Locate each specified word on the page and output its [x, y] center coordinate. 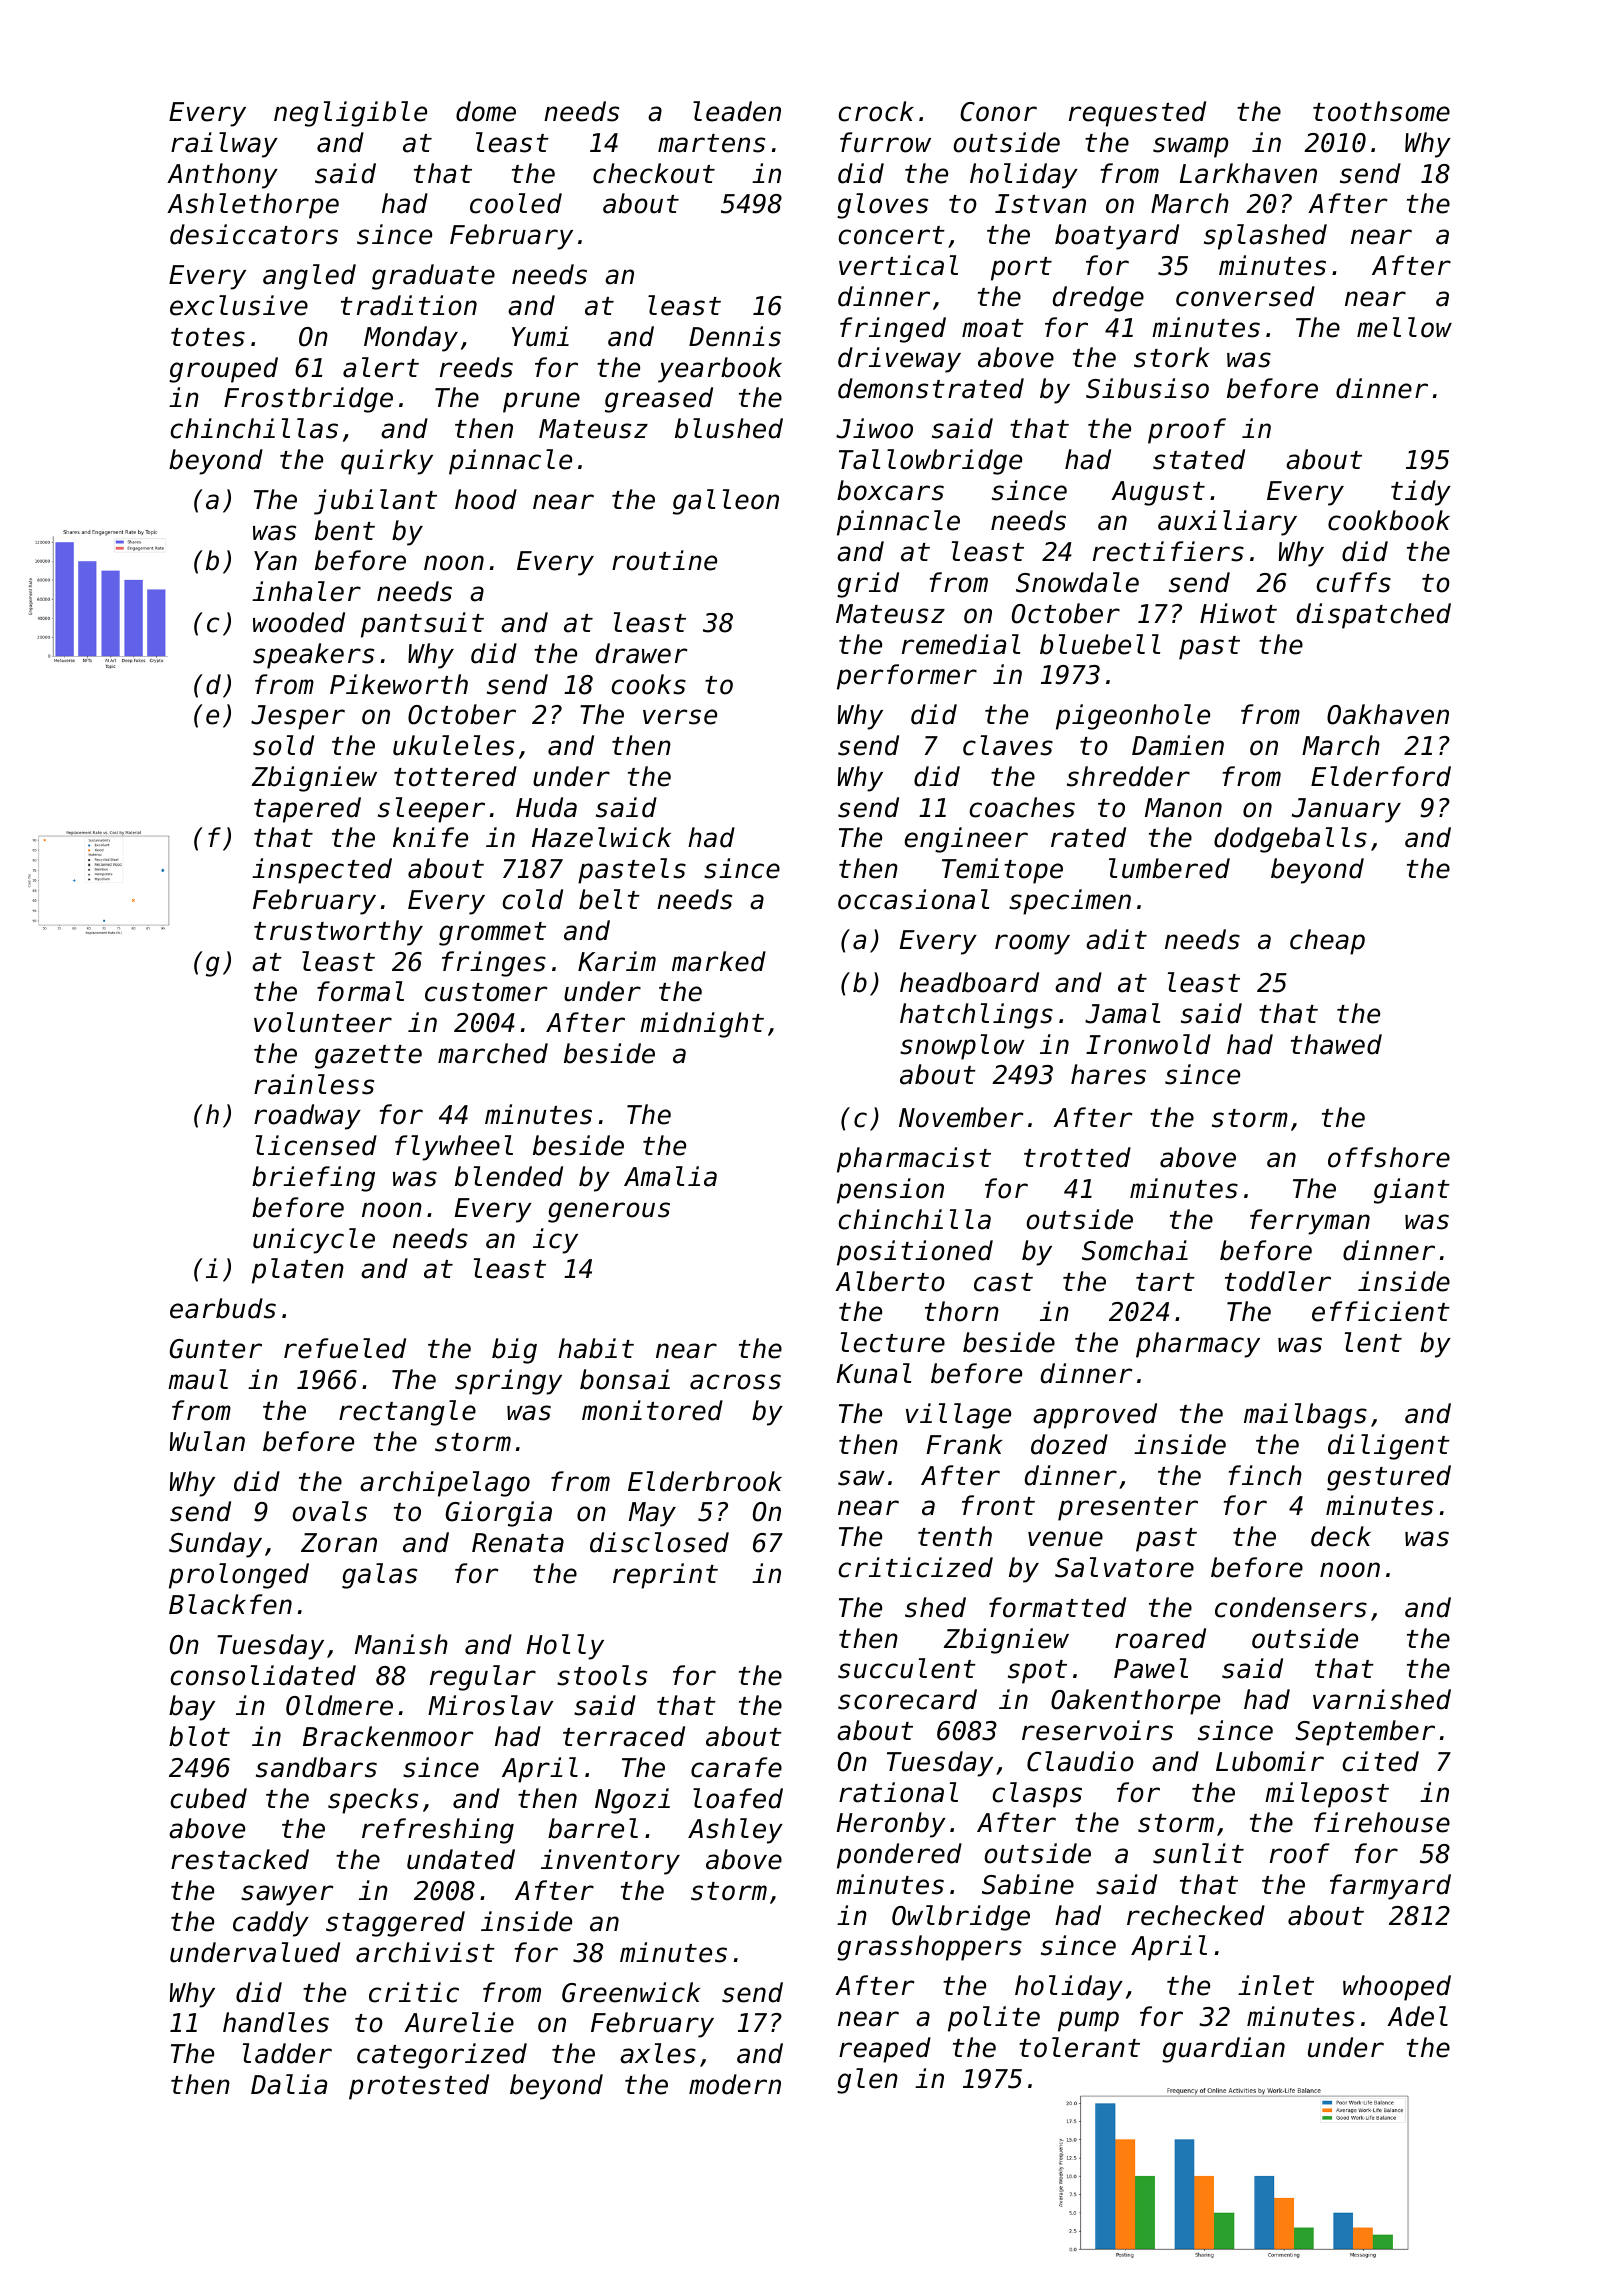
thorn [962, 1311]
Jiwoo [874, 428]
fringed [893, 330]
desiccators [254, 234]
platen [298, 1271]
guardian [1223, 2050]
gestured [1389, 1478]
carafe [736, 1767]
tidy [1421, 493]
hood [486, 499]
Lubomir [1270, 1761]
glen [867, 2081]
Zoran [339, 1543]
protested [419, 2087]
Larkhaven [1248, 173]
